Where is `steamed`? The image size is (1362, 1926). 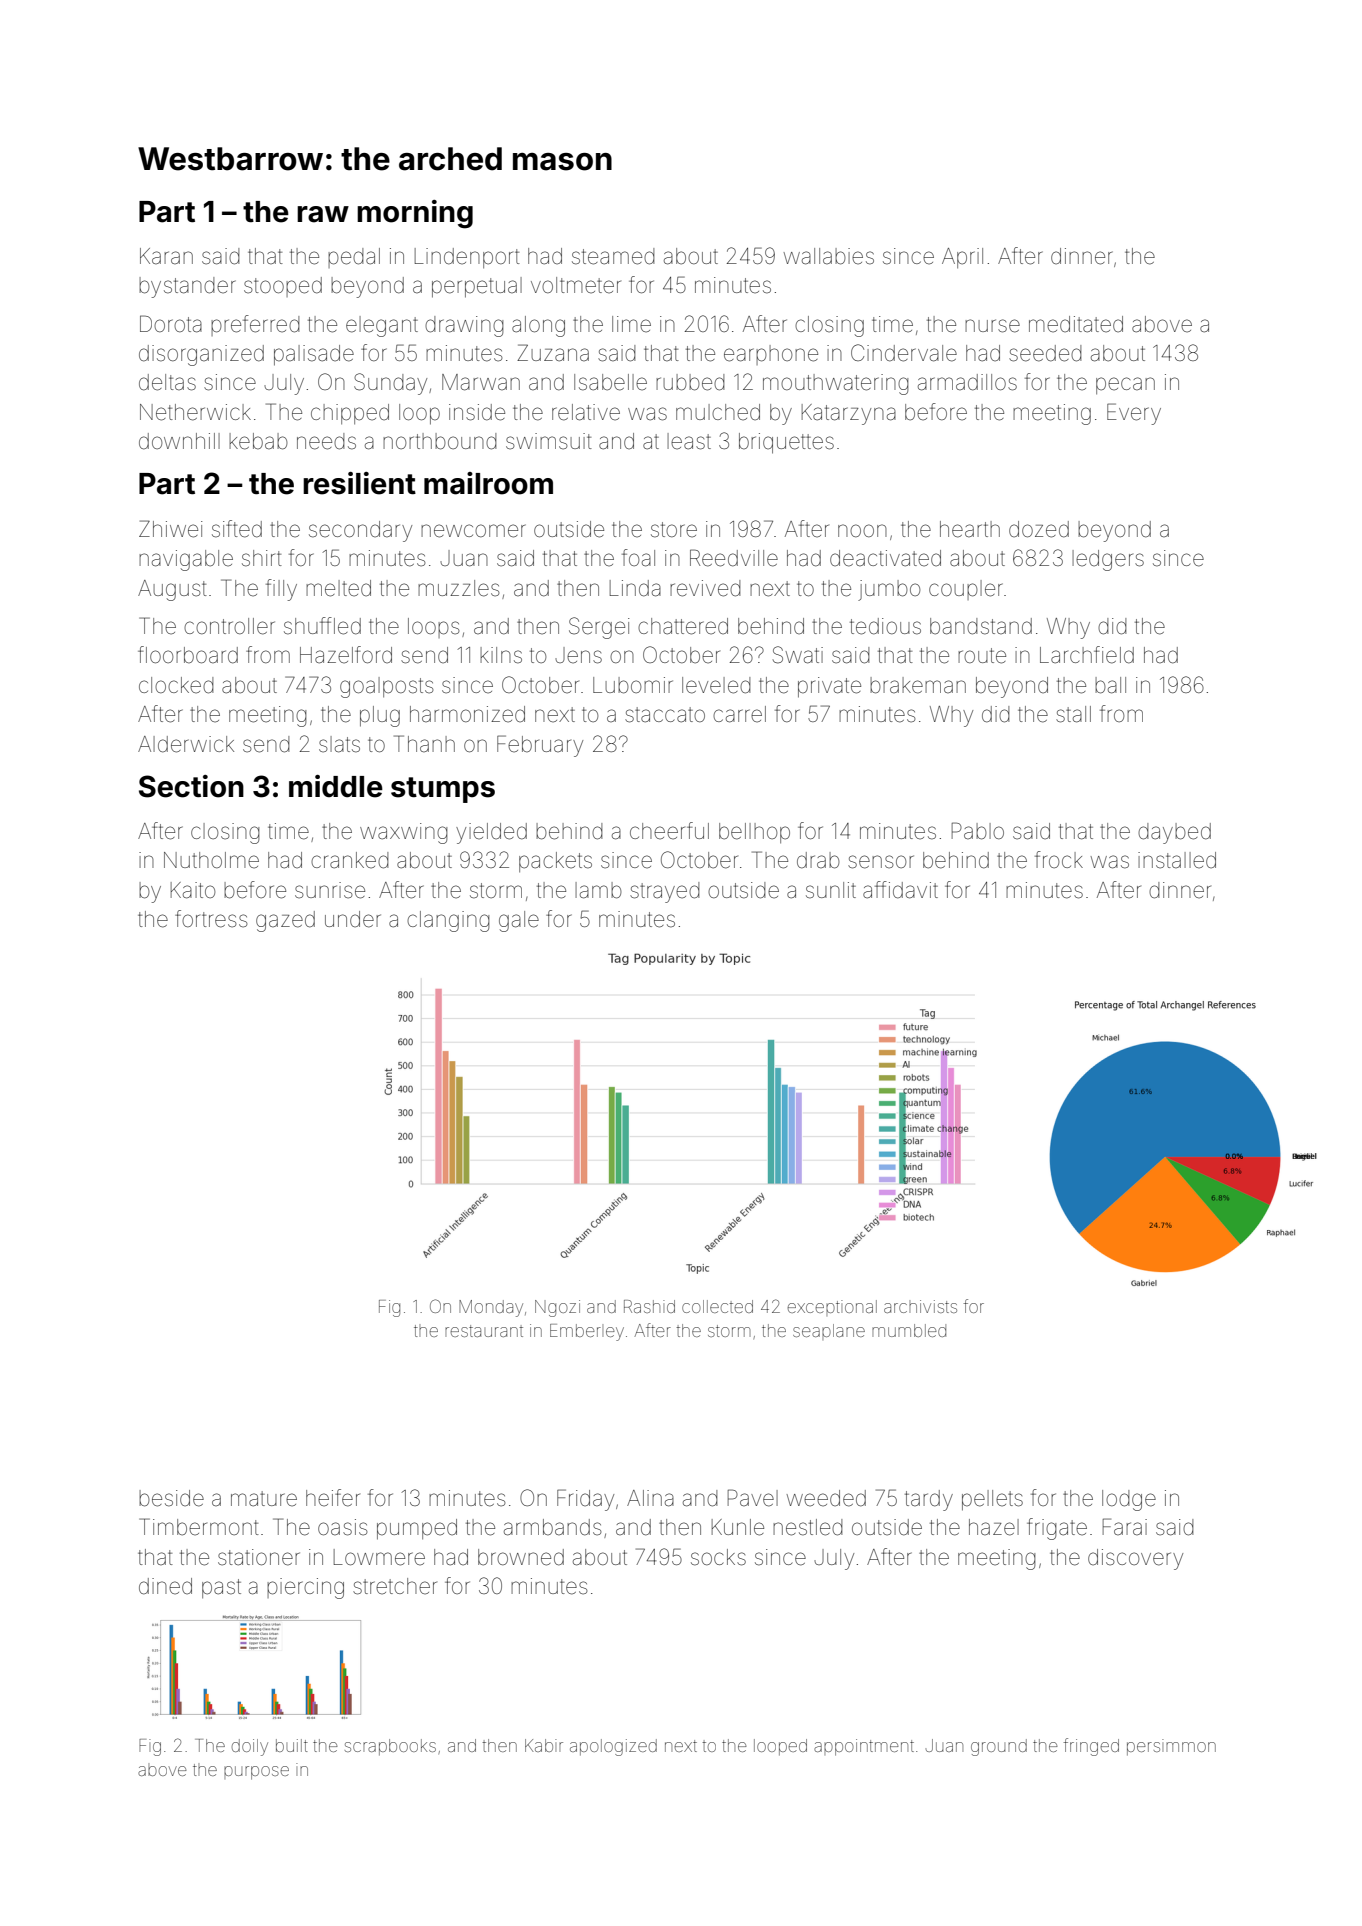
steamed is located at coordinates (613, 256).
